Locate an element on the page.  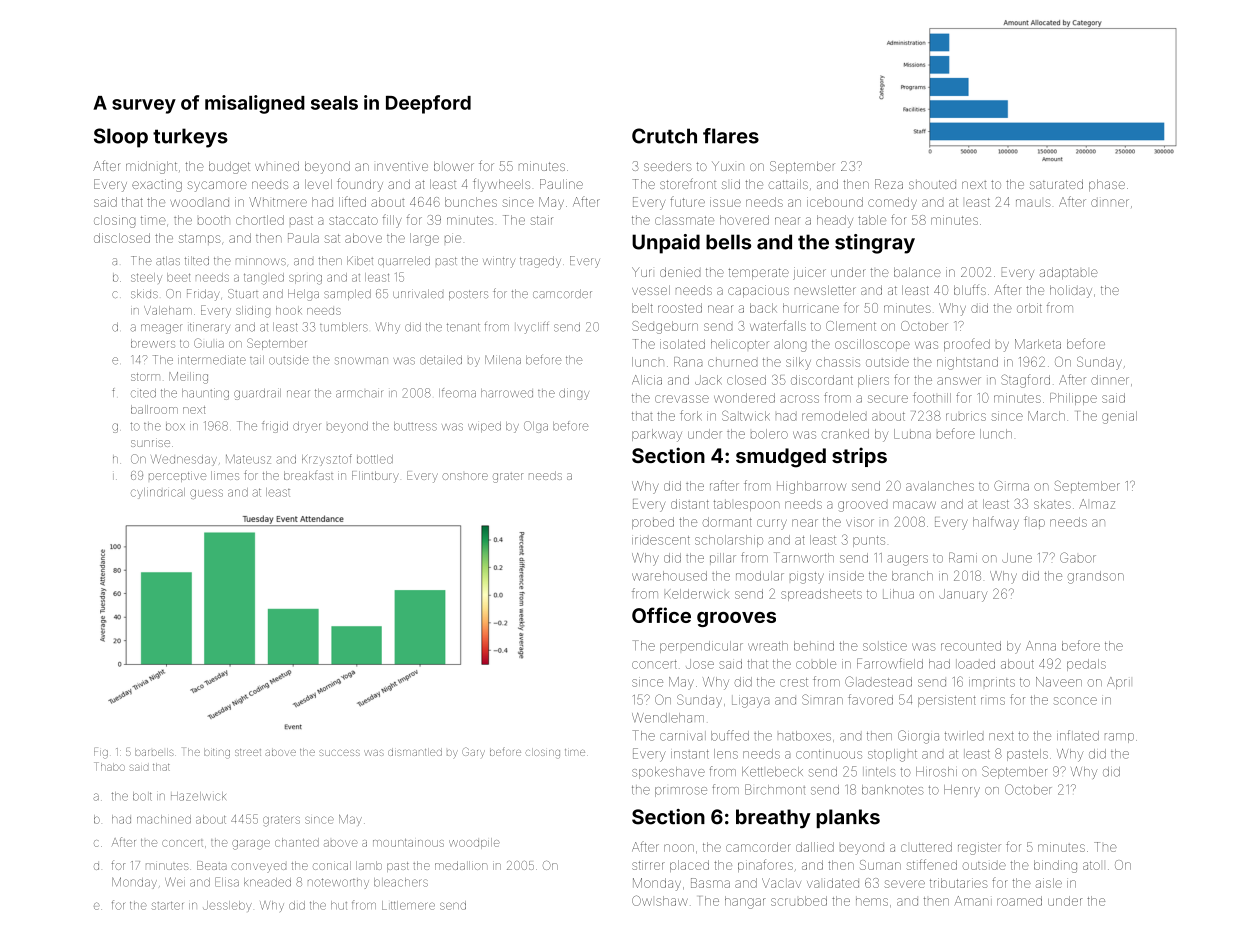
starter is located at coordinates (167, 906).
